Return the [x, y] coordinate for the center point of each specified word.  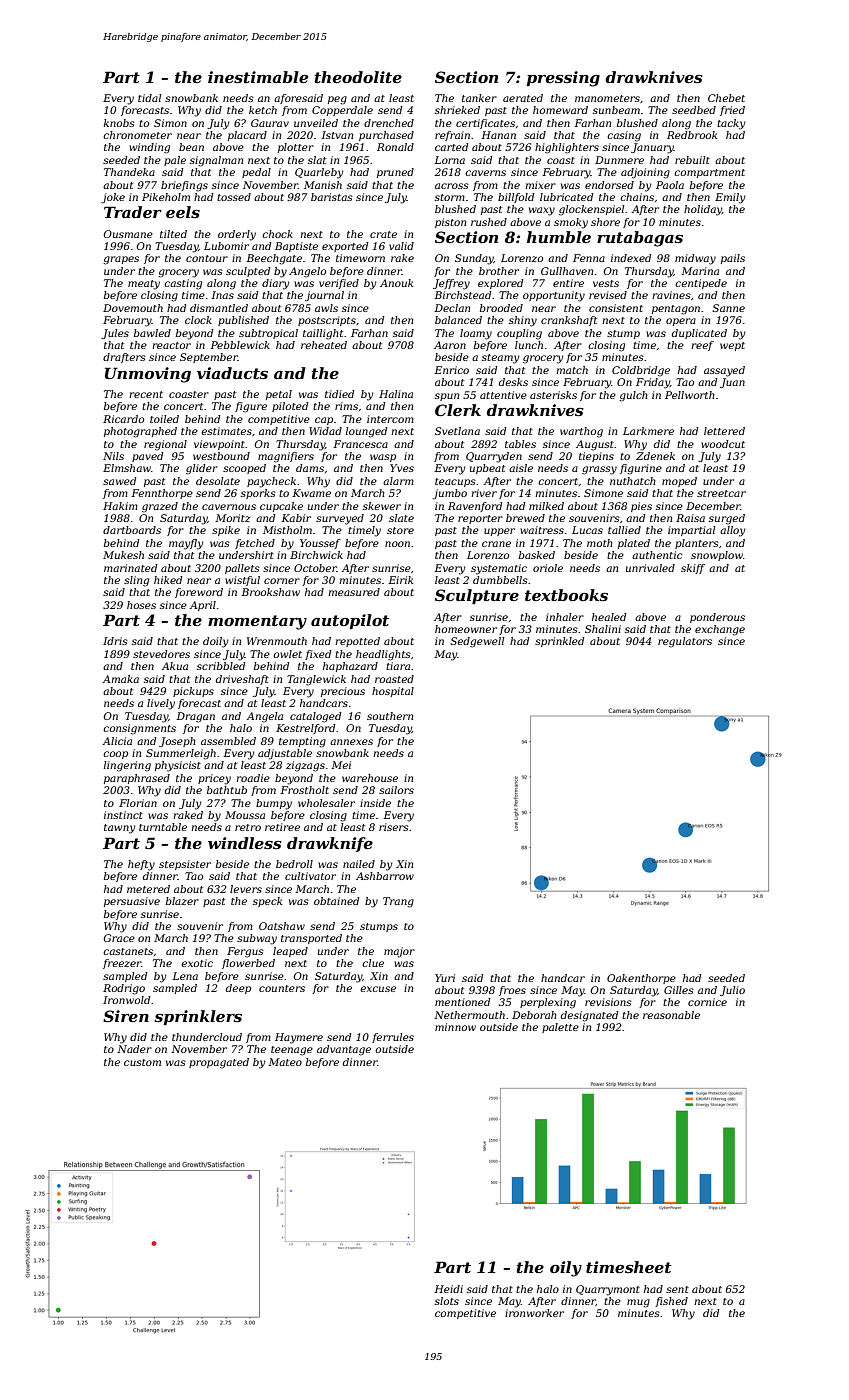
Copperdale [342, 111]
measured [354, 592]
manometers [607, 98]
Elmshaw [127, 468]
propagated [219, 1063]
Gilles [679, 990]
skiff [693, 569]
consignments [139, 729]
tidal [149, 98]
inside [375, 803]
